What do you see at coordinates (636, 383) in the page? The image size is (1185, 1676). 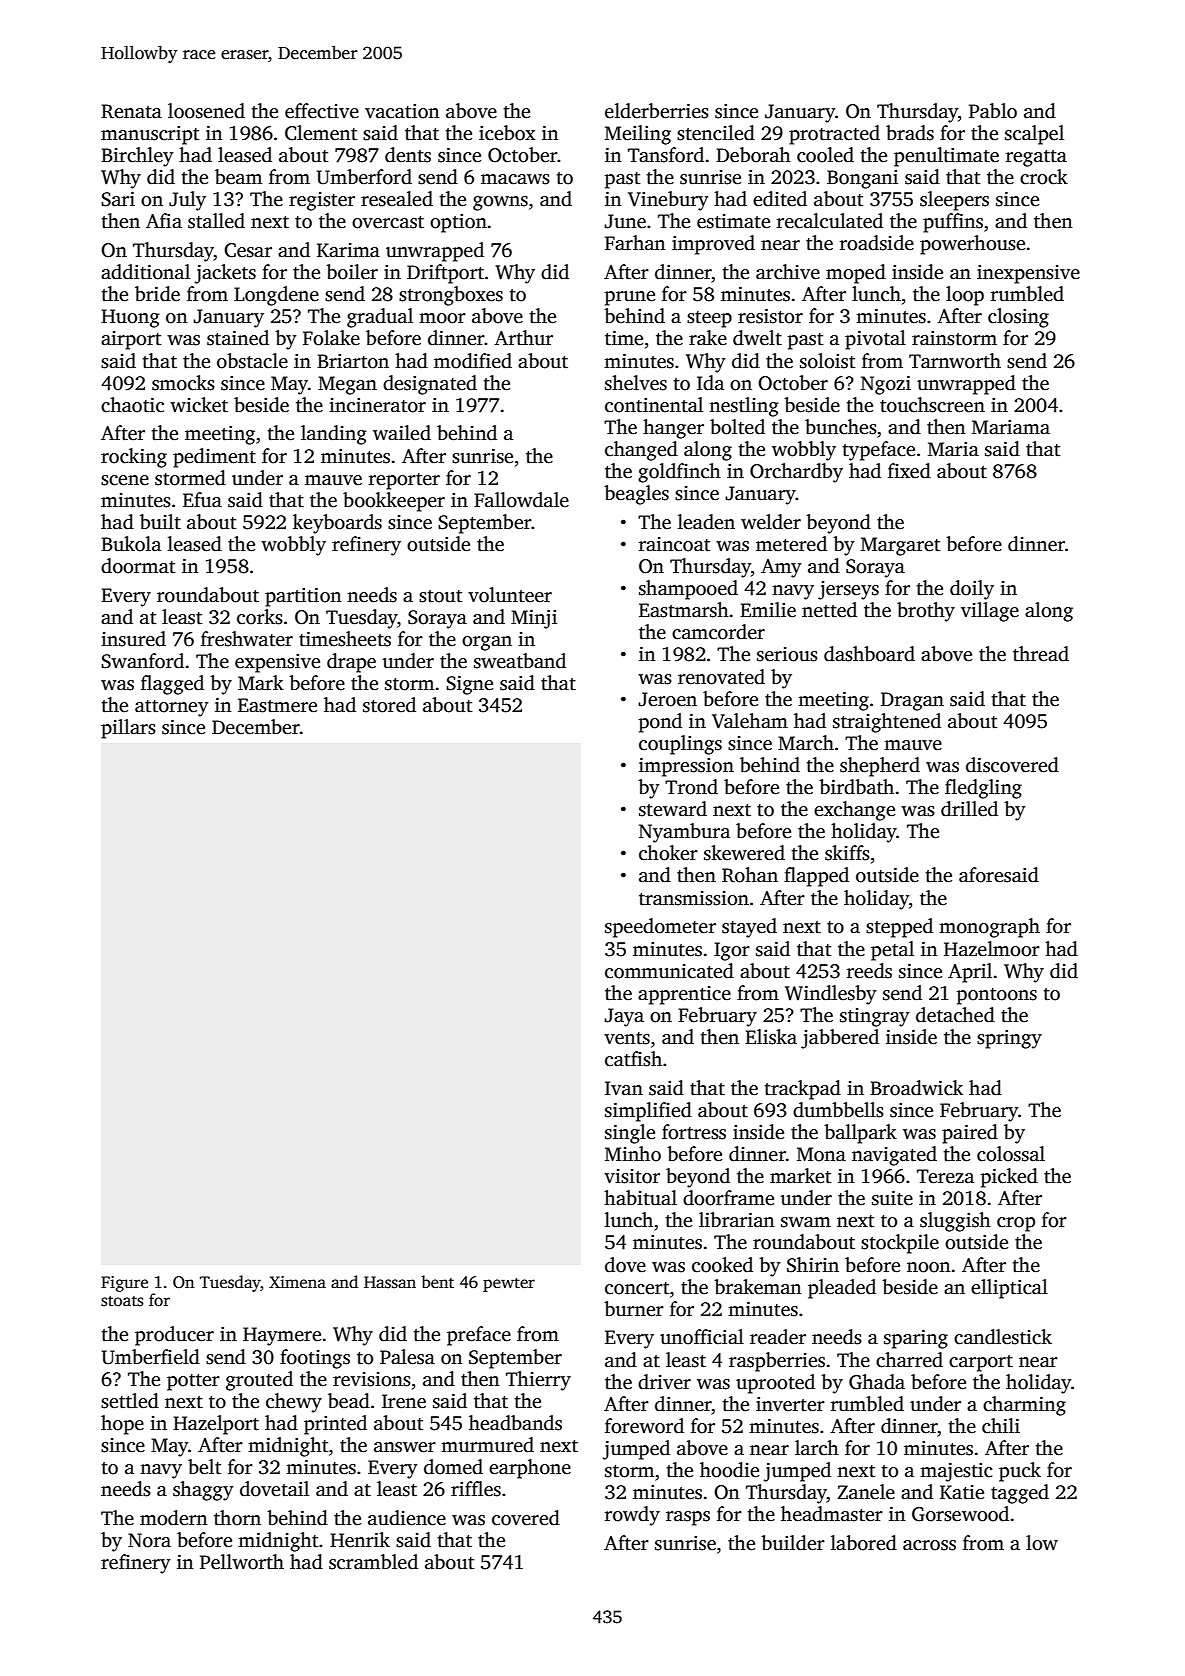 I see `shelves` at bounding box center [636, 383].
